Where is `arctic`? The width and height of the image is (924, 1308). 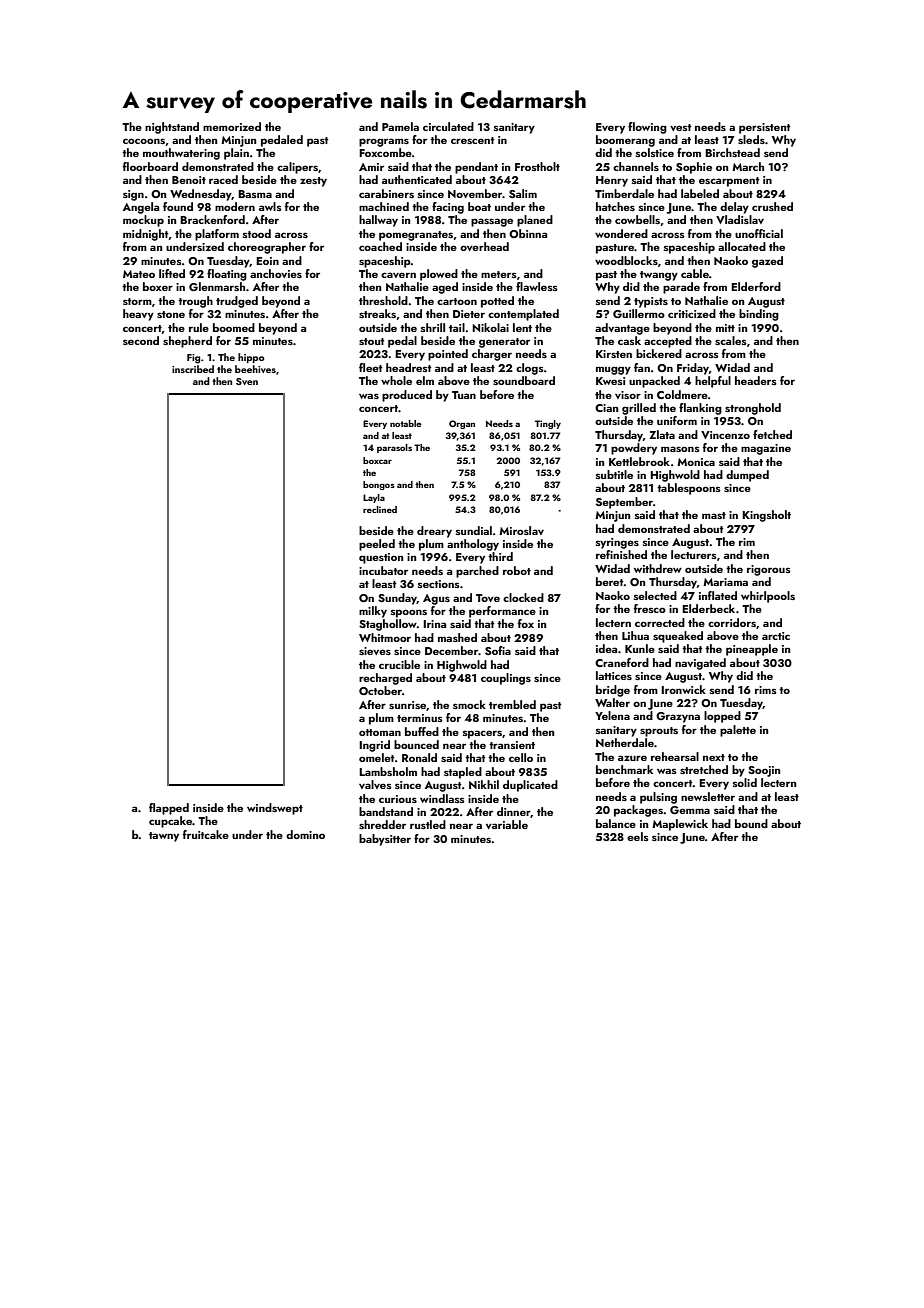
arctic is located at coordinates (776, 636).
